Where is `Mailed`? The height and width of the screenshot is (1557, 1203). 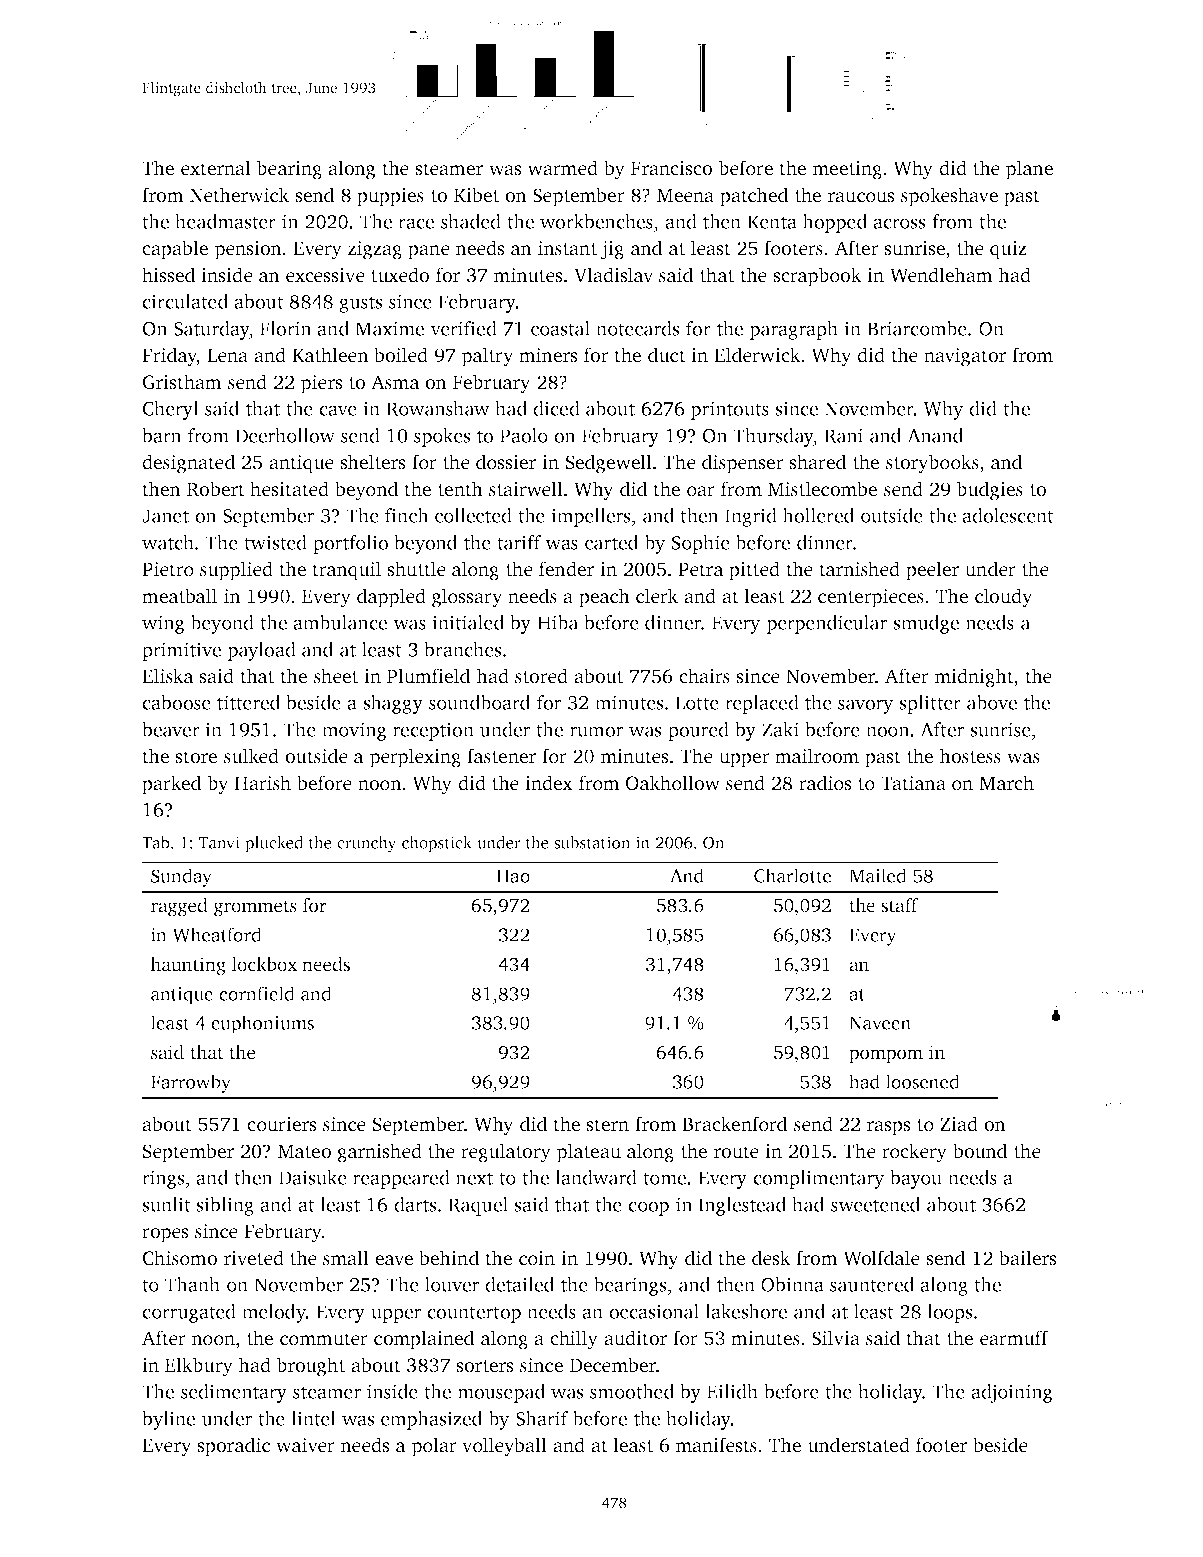 Mailed is located at coordinates (878, 875).
